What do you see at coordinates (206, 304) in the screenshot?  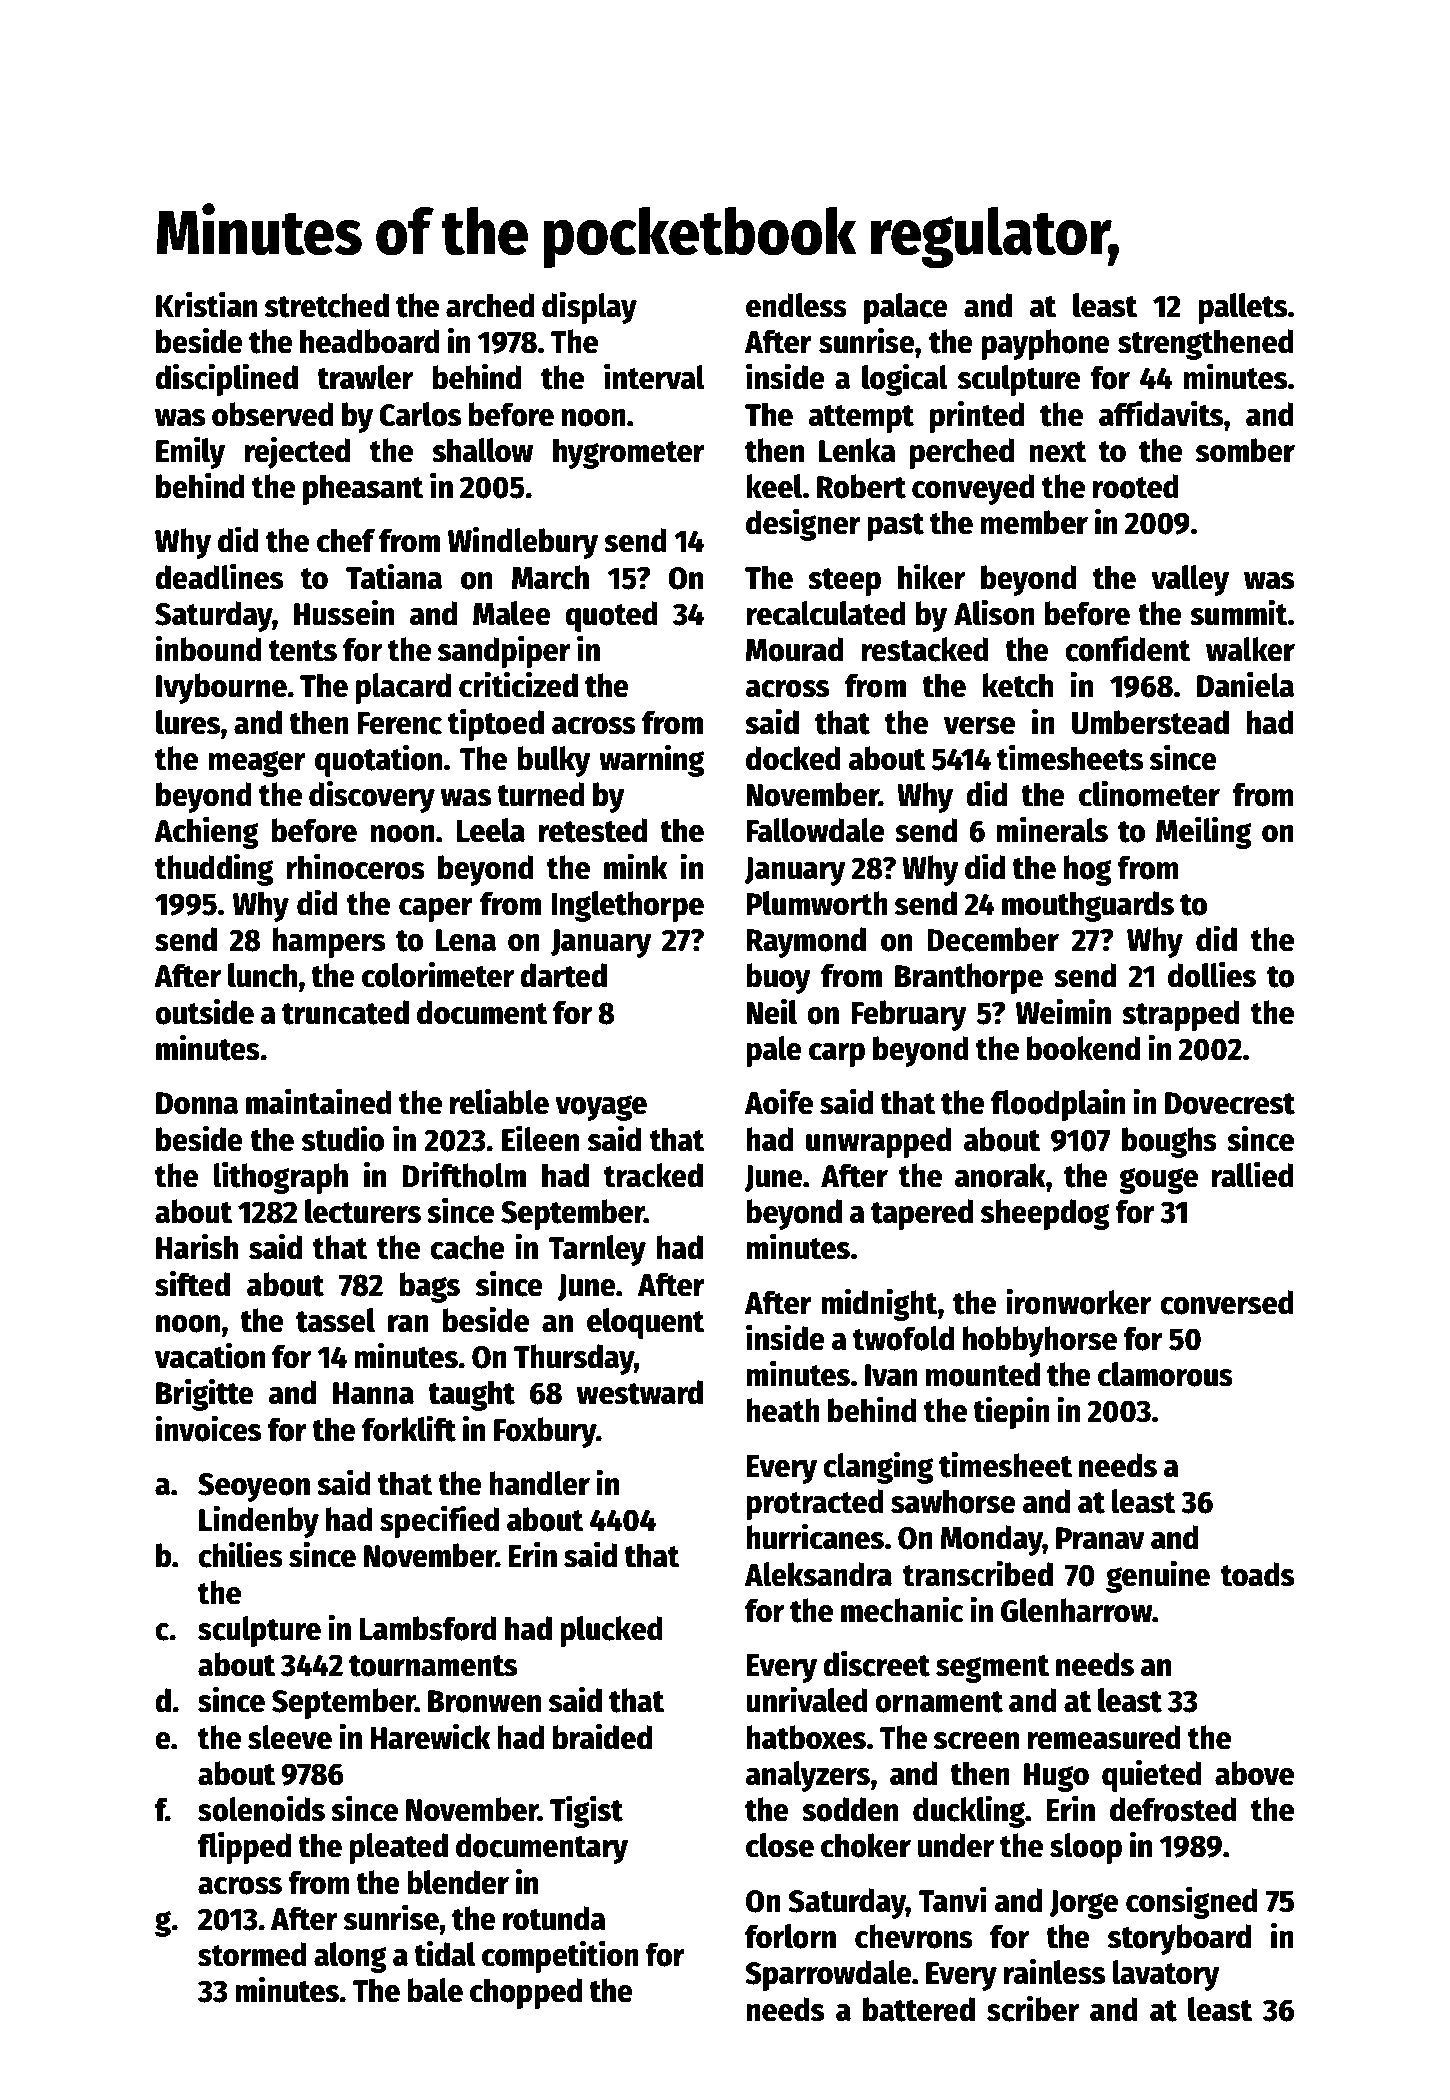 I see `Kristian` at bounding box center [206, 304].
